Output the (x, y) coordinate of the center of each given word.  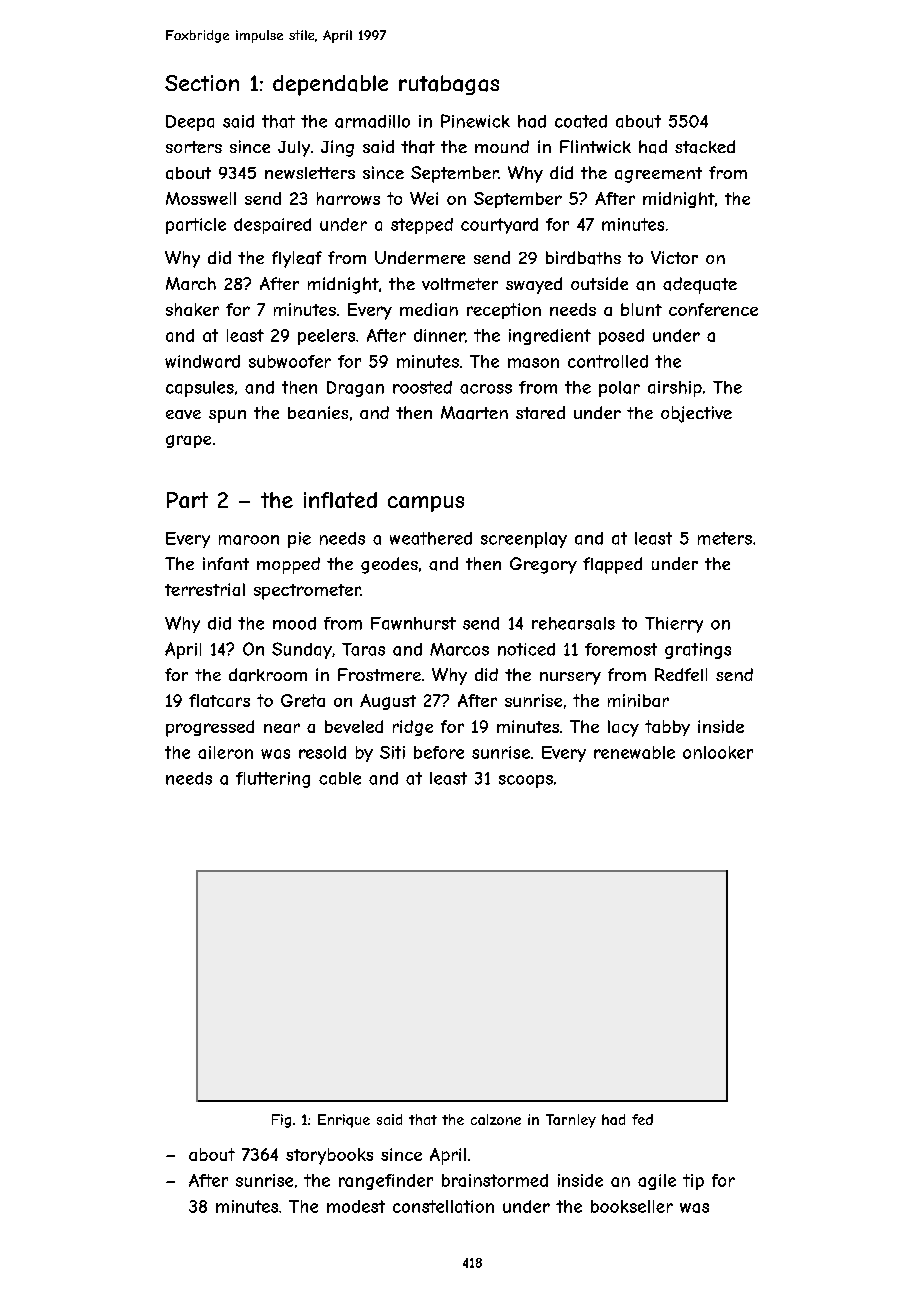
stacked (705, 147)
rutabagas (449, 85)
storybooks (329, 1156)
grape (188, 441)
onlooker (718, 752)
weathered (431, 538)
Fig (281, 1121)
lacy (623, 728)
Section (202, 83)
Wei (424, 198)
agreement (658, 175)
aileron (225, 752)
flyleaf (297, 259)
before (439, 752)
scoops (526, 781)
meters (725, 538)
